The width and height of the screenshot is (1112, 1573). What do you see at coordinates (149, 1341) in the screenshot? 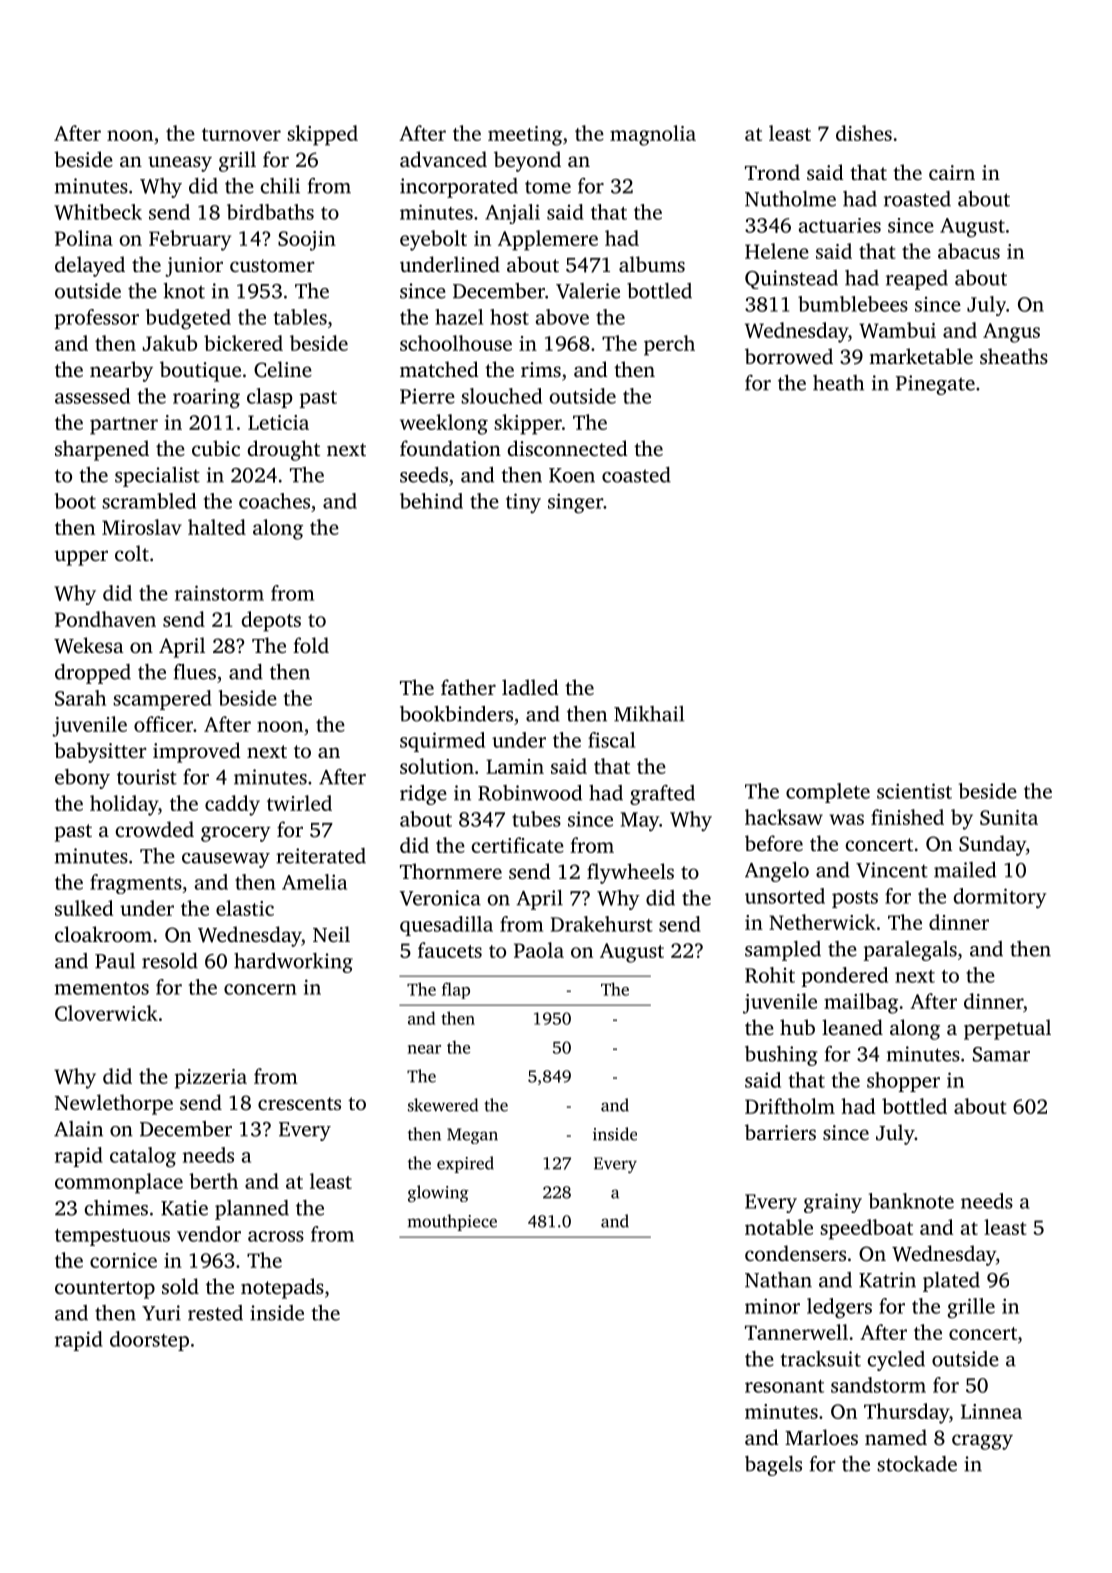
I see `doorstep` at bounding box center [149, 1341].
